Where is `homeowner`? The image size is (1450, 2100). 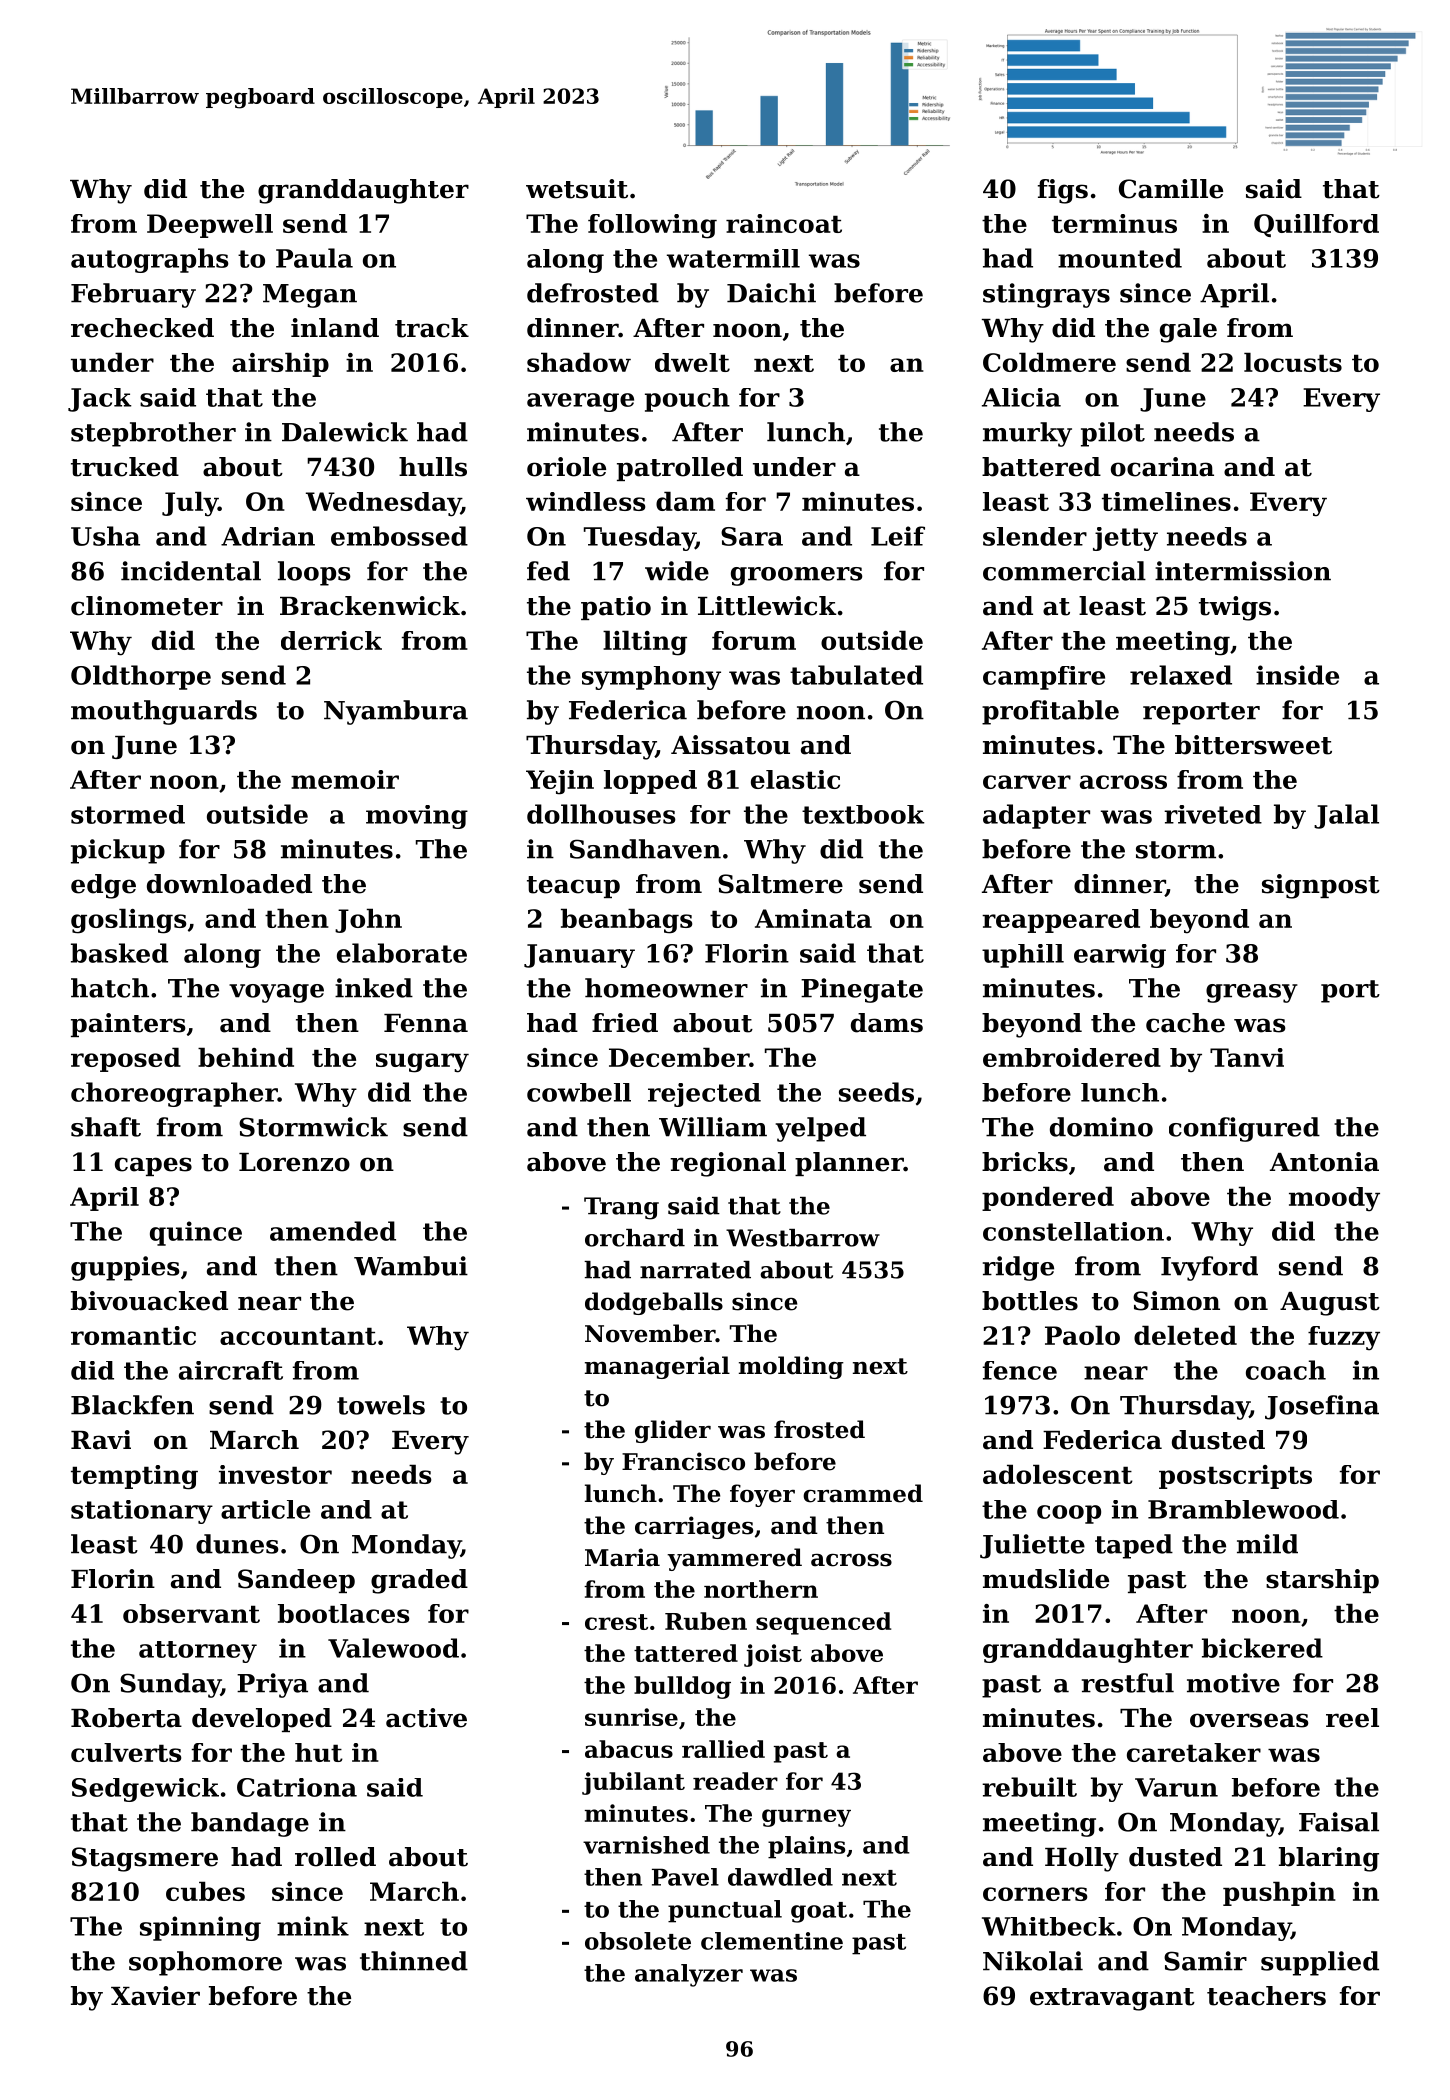 homeowner is located at coordinates (666, 988).
